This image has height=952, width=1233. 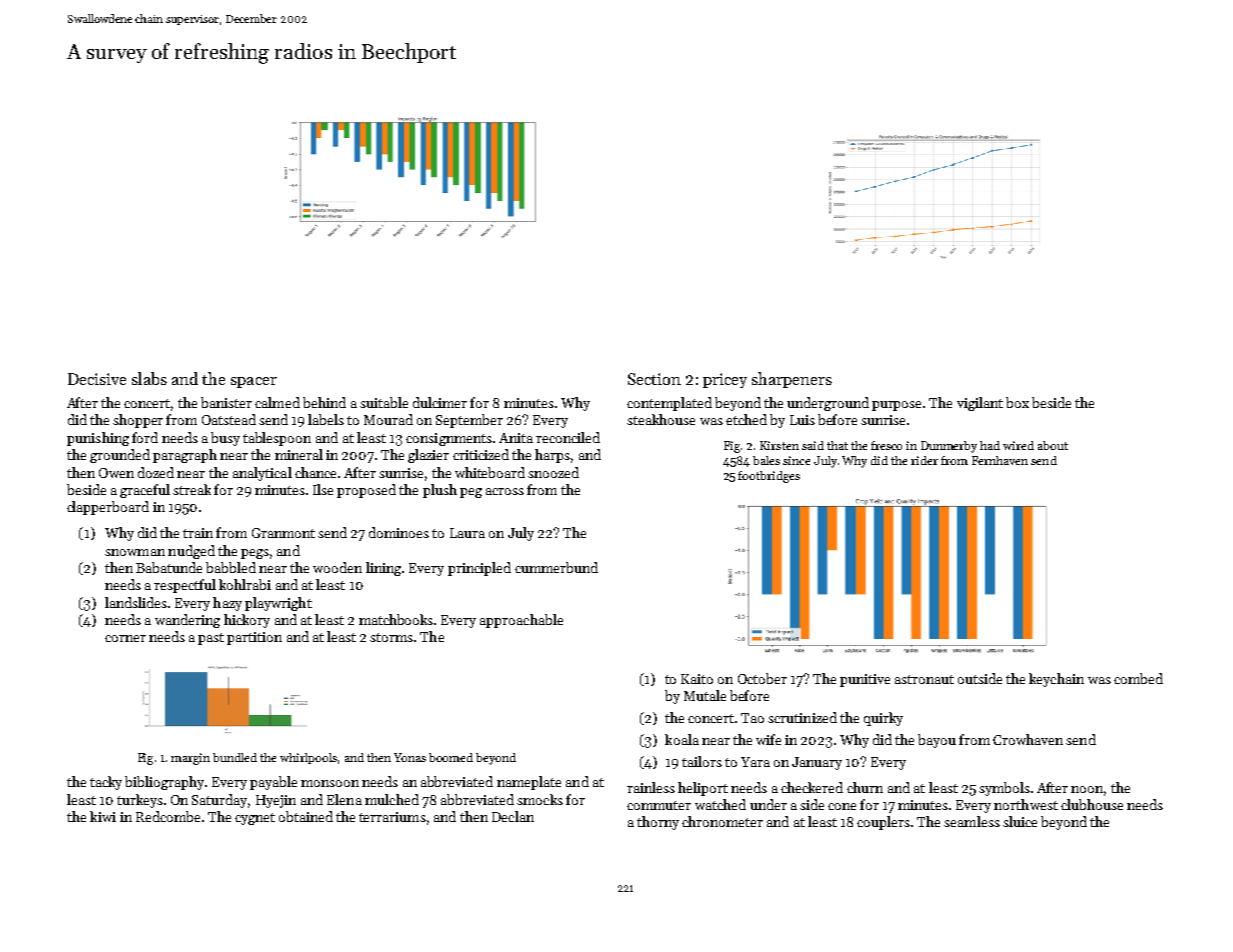 I want to click on thorny, so click(x=658, y=823).
